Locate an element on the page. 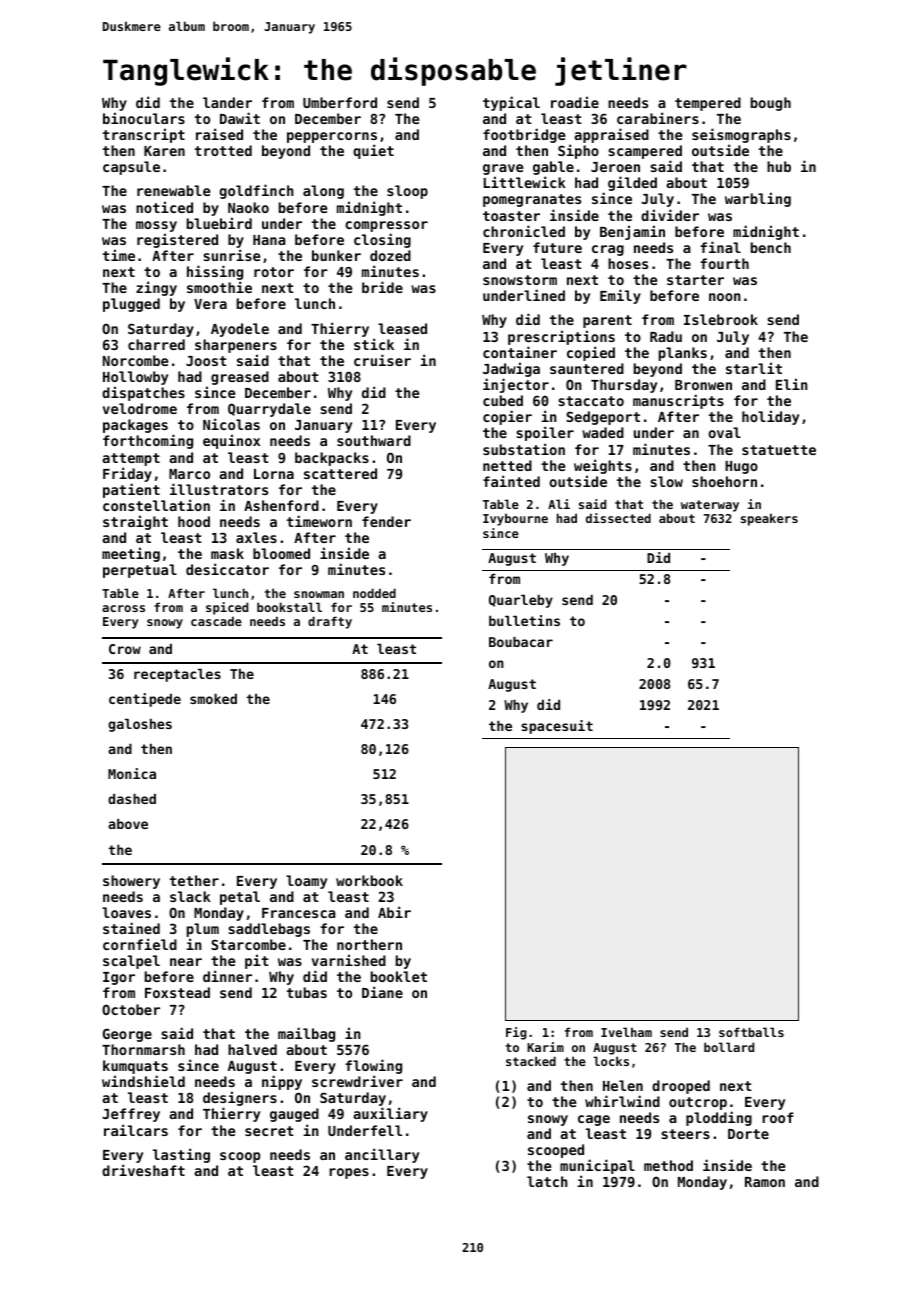  spacesuit is located at coordinates (557, 727).
